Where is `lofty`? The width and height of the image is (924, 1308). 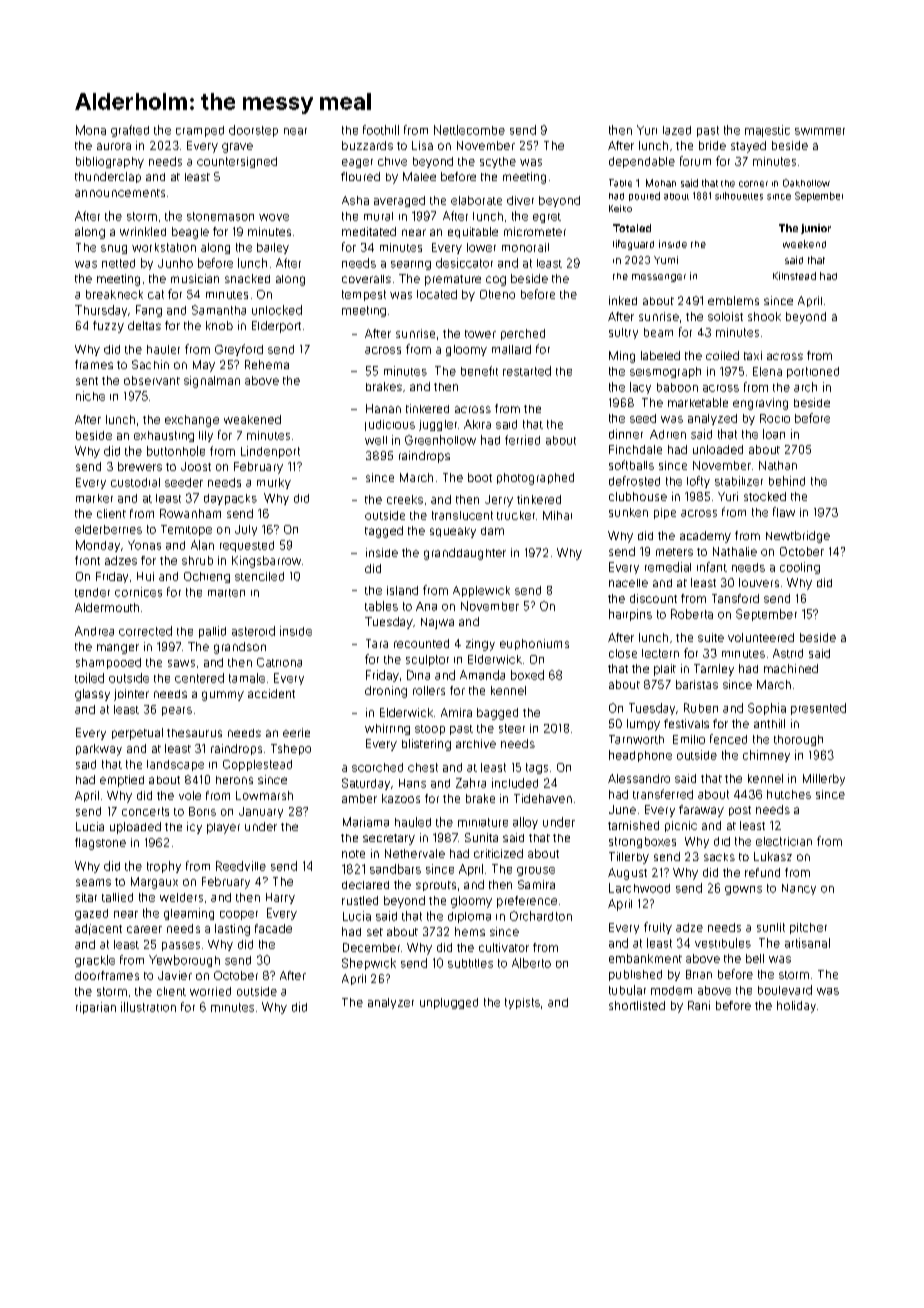
lofty is located at coordinates (698, 482).
